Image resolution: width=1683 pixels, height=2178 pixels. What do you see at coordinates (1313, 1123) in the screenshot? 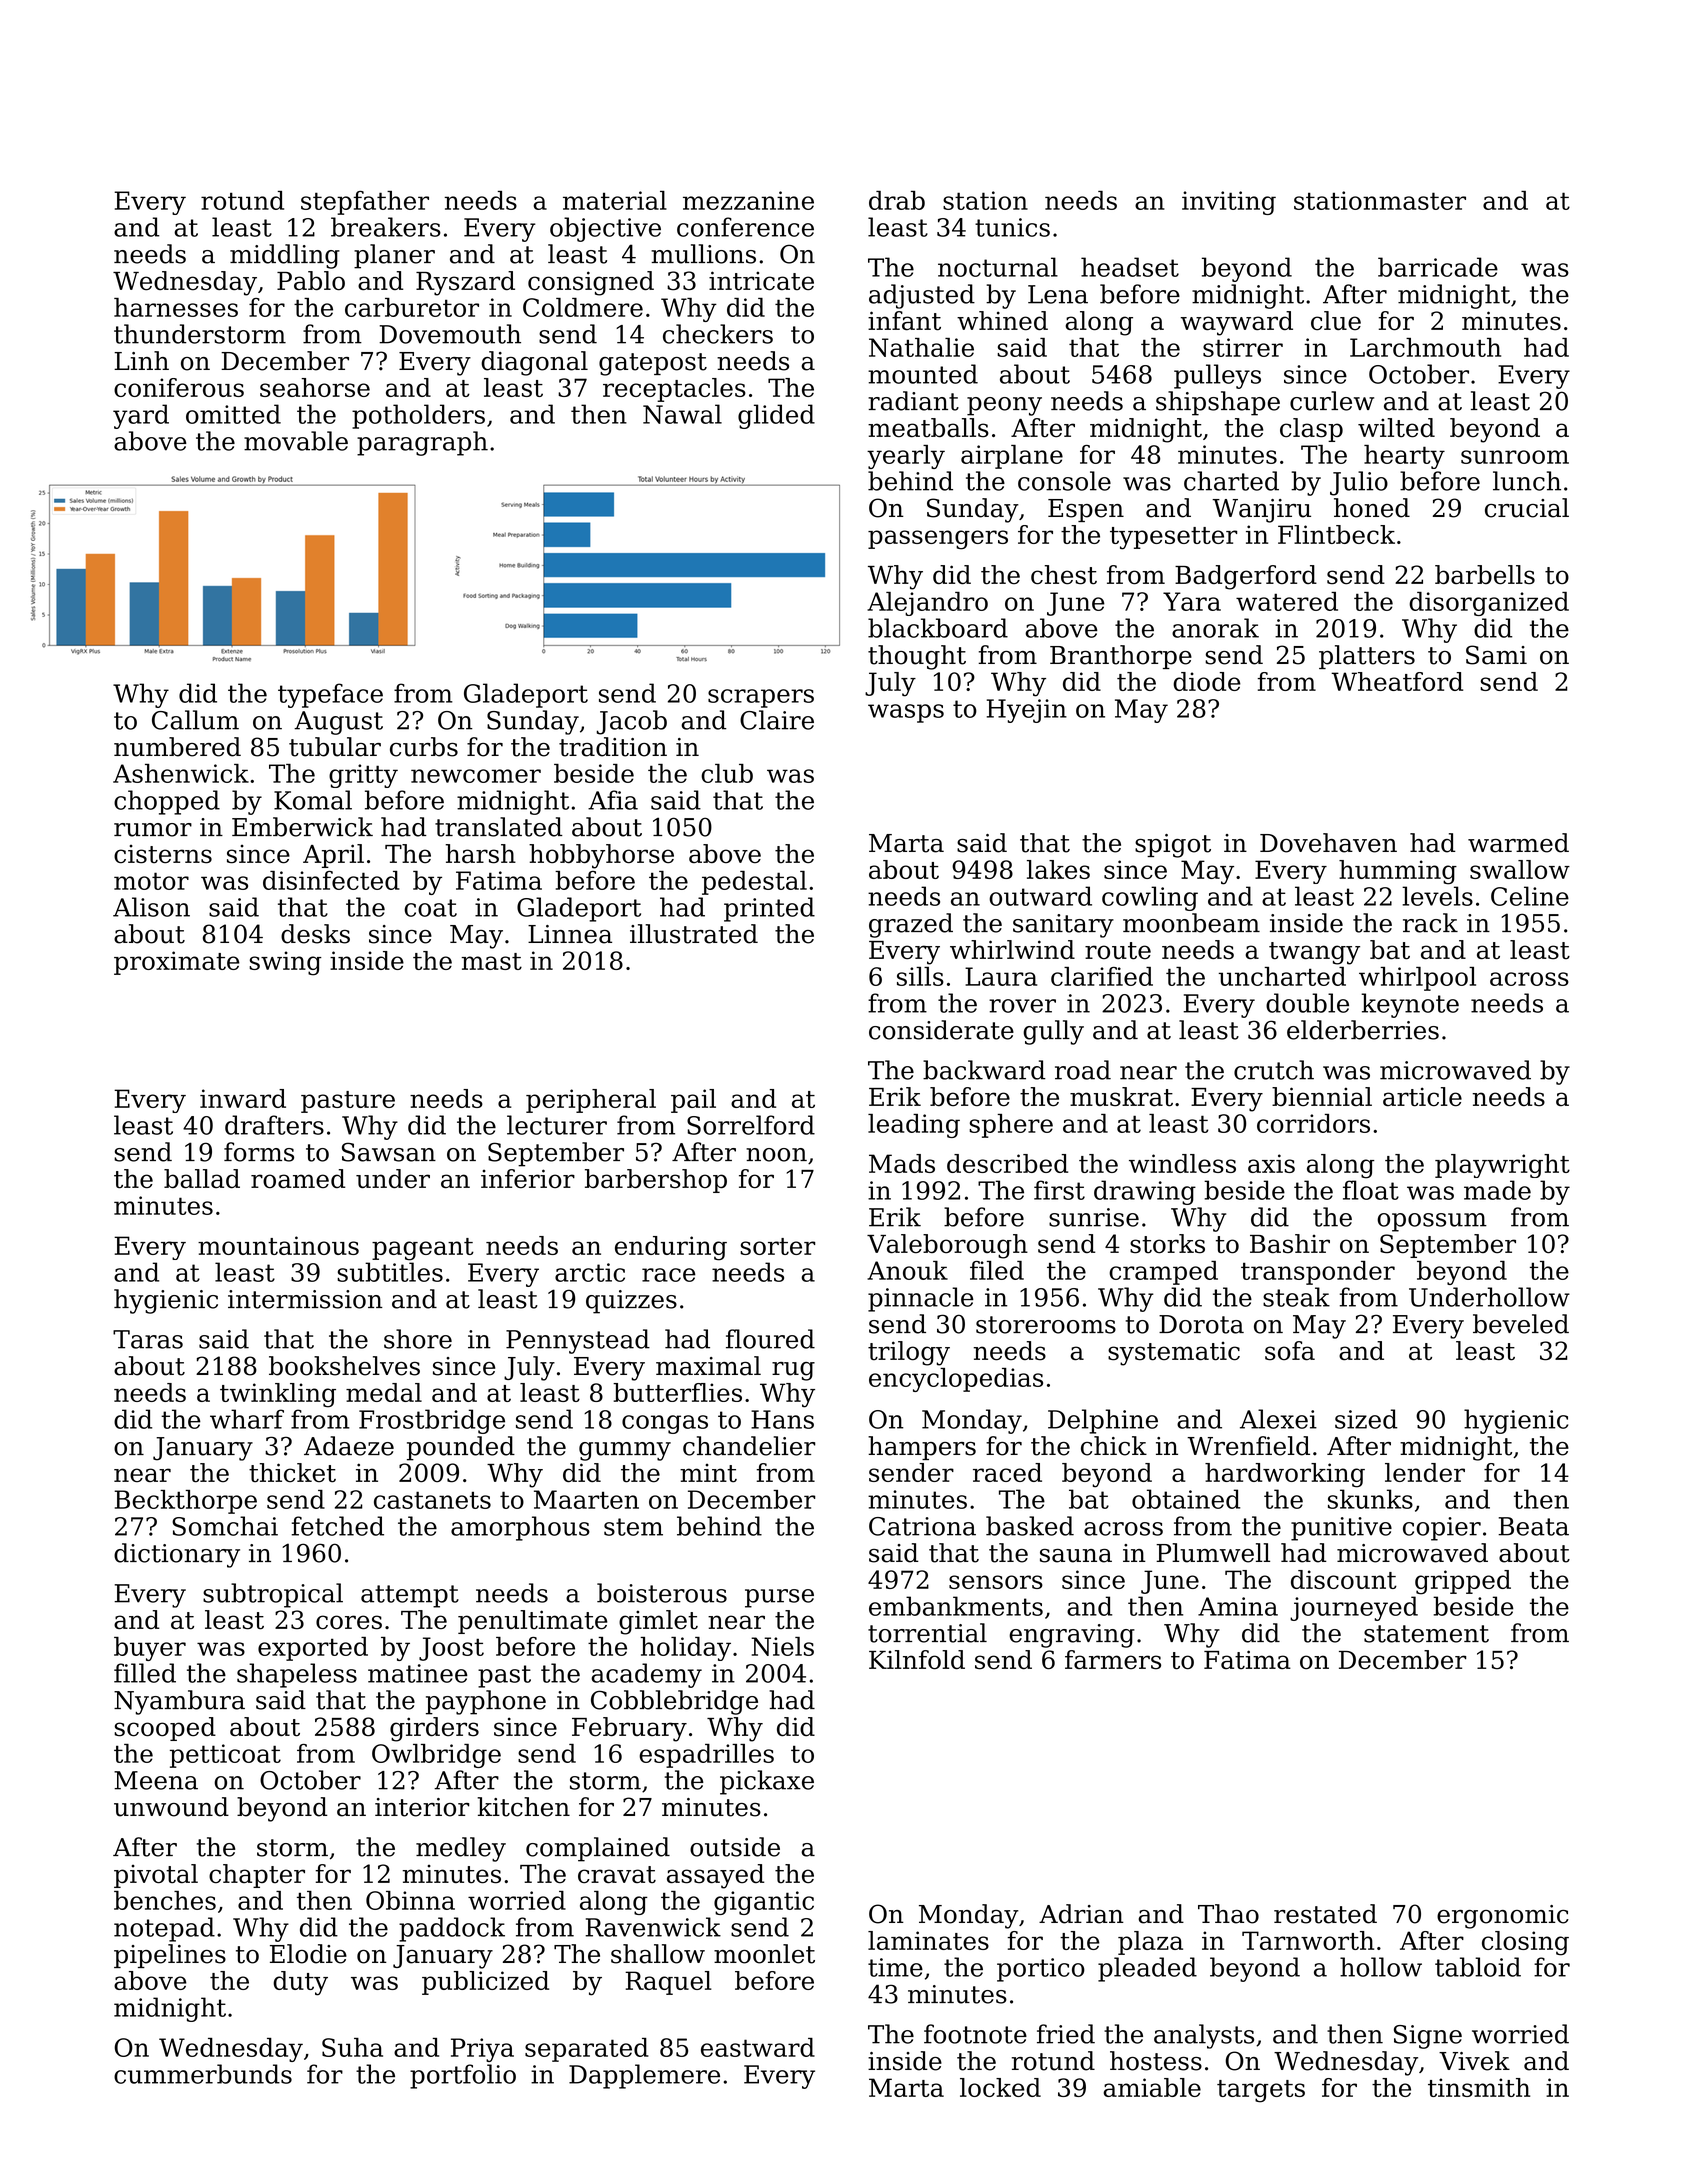
I see `corridors` at bounding box center [1313, 1123].
